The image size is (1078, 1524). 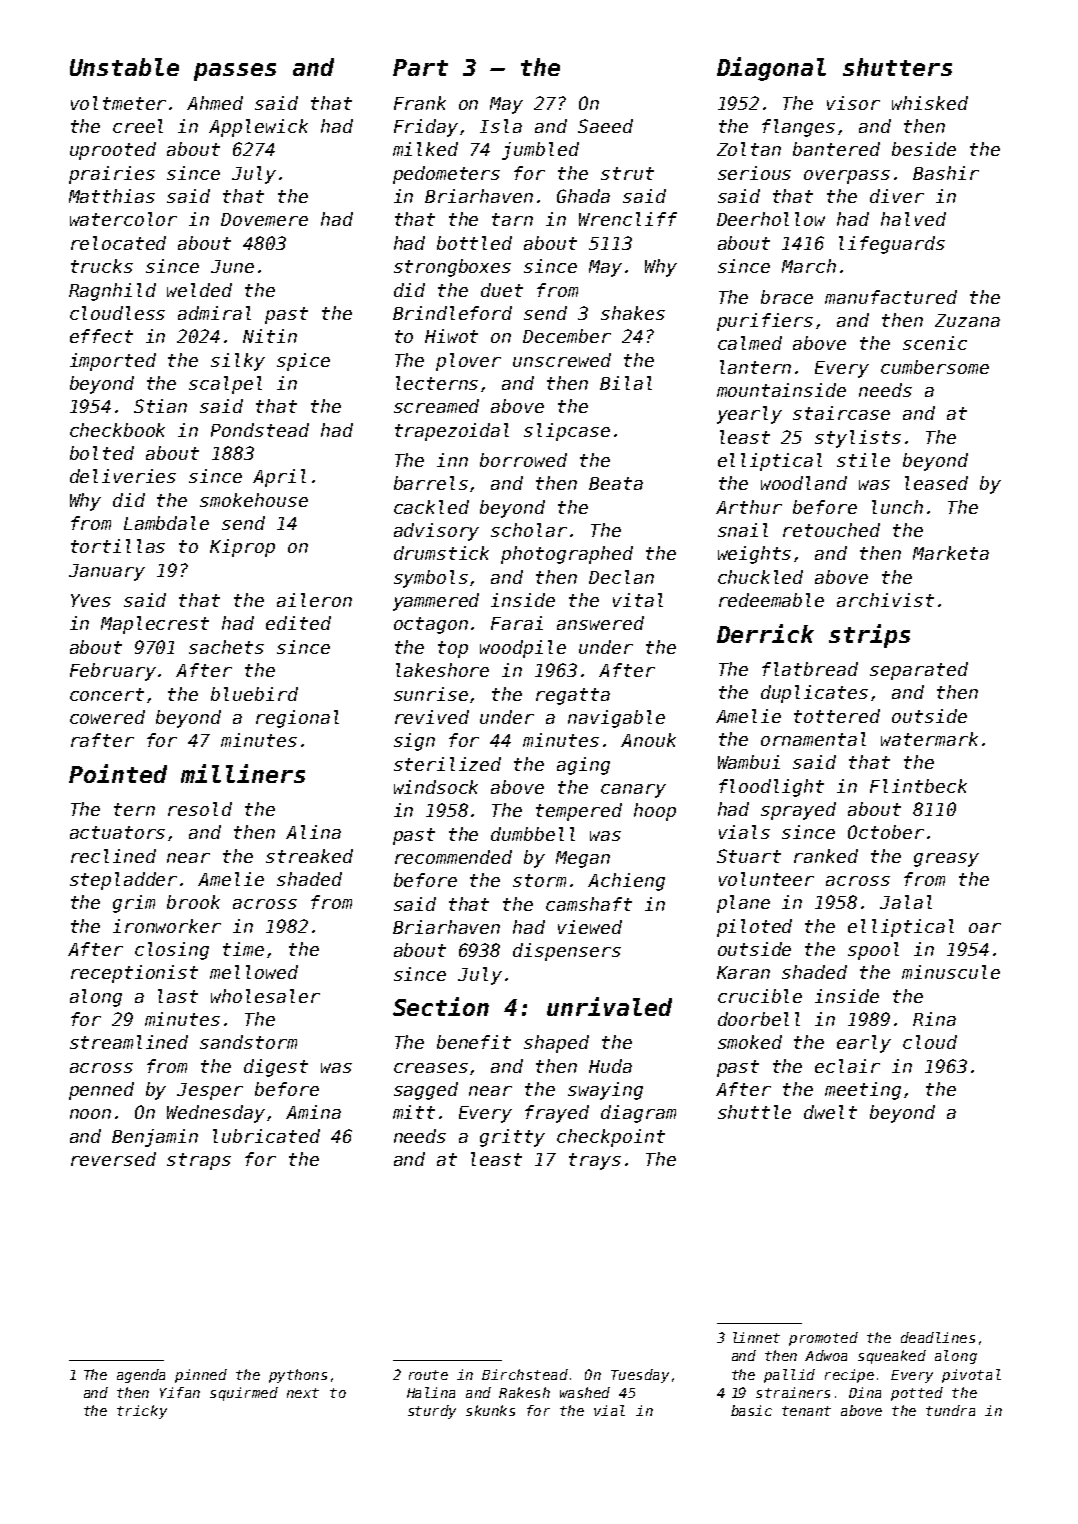 What do you see at coordinates (525, 1374) in the screenshot?
I see `Birchstead` at bounding box center [525, 1374].
